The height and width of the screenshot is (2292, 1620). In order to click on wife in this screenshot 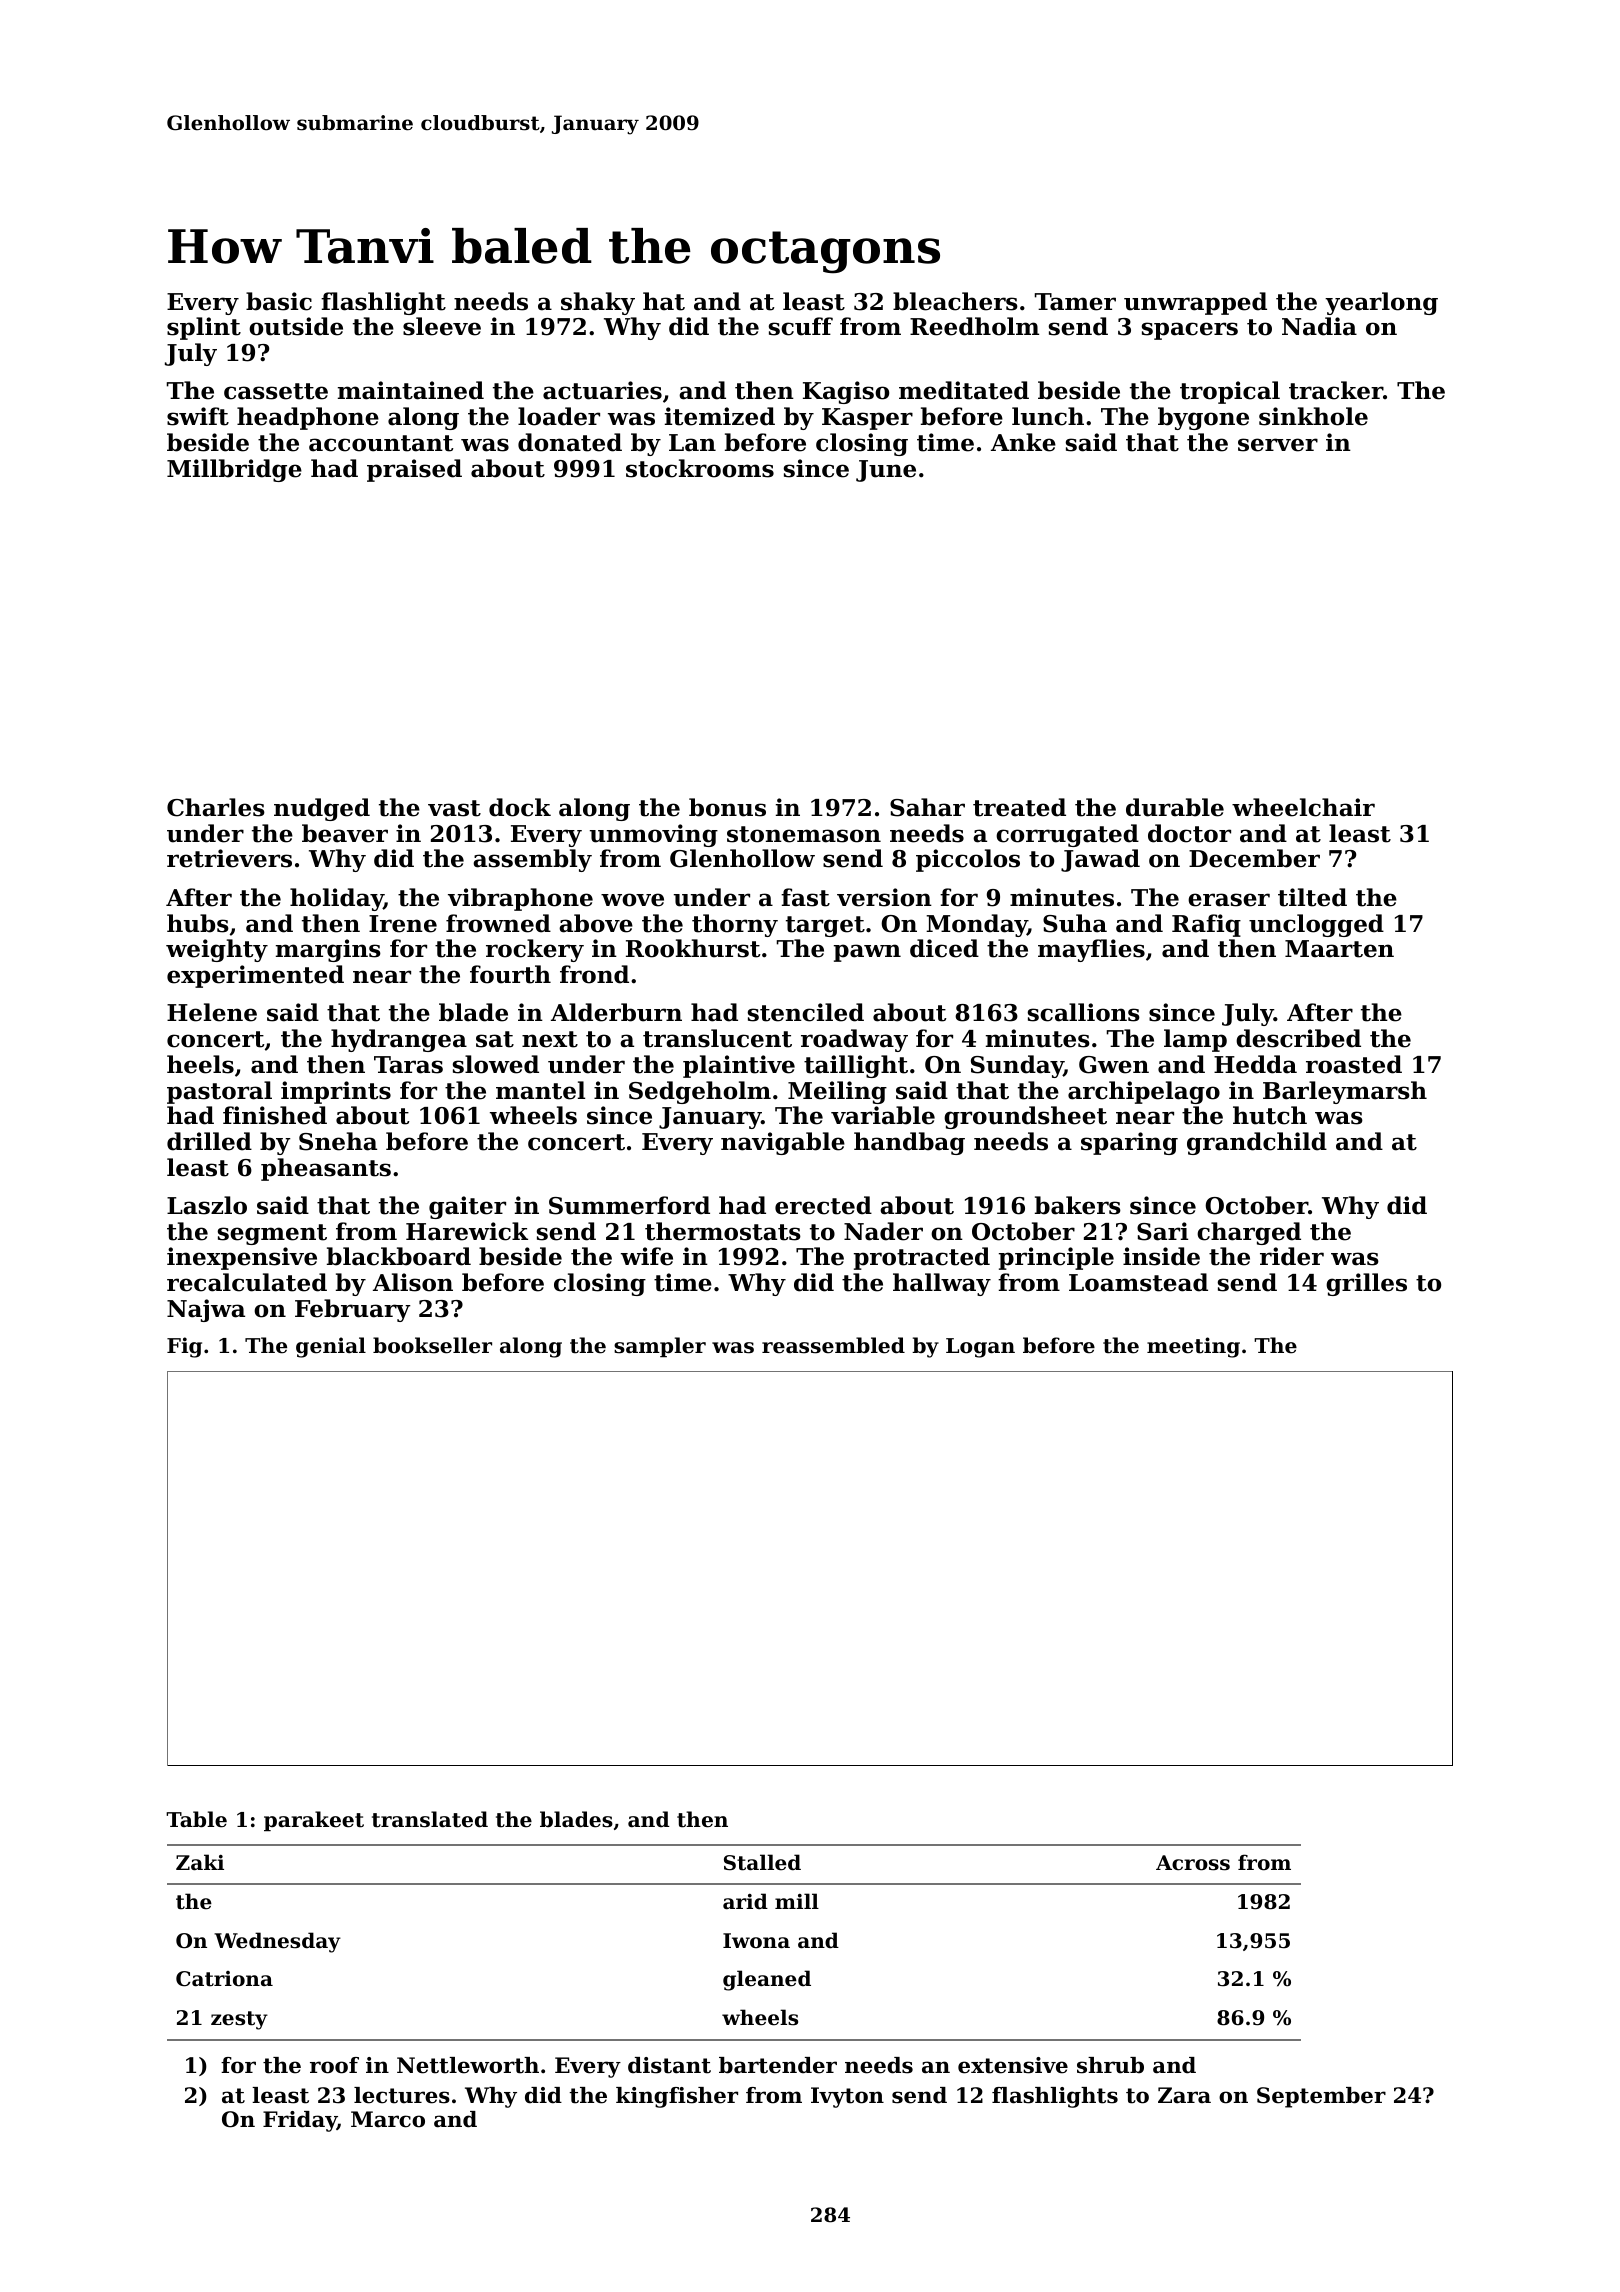, I will do `click(647, 1256)`.
